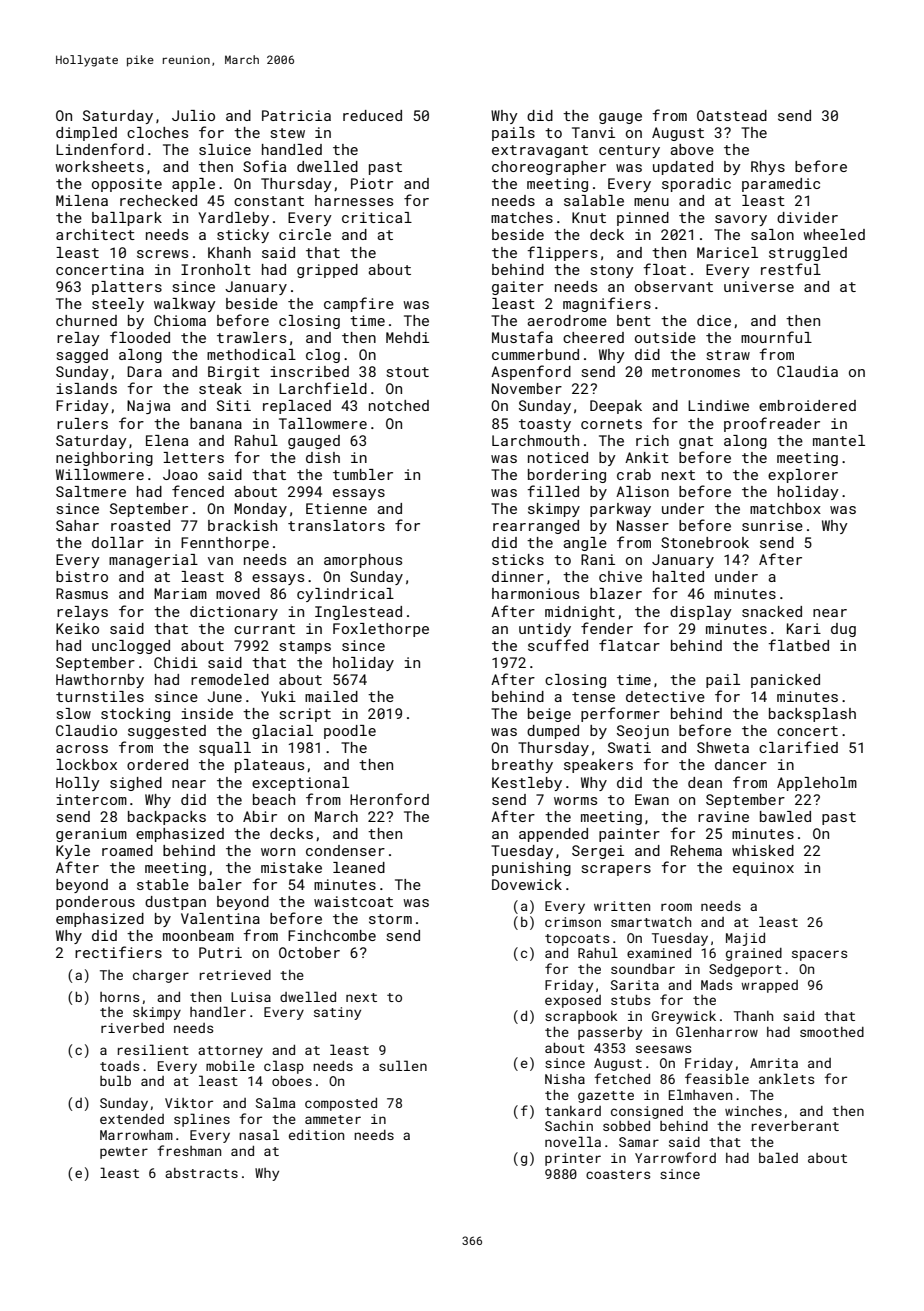  I want to click on steak, so click(220, 388).
